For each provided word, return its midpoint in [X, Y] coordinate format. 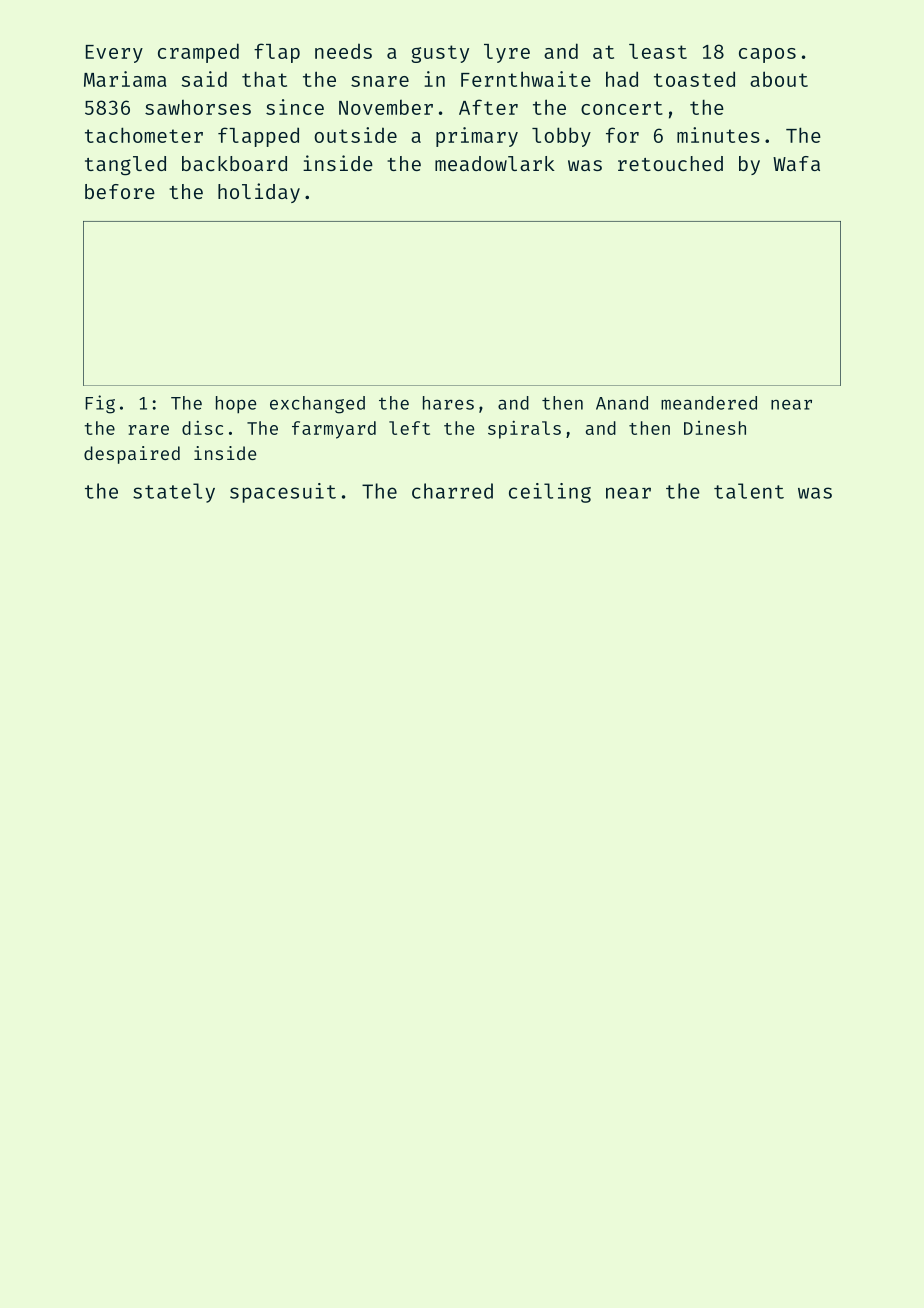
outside [355, 135]
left [409, 428]
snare [380, 81]
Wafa [796, 163]
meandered [709, 403]
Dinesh [715, 428]
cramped [198, 53]
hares [448, 403]
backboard [234, 163]
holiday [259, 193]
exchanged [317, 405]
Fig [100, 404]
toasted [694, 79]
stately [174, 493]
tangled [125, 166]
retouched [670, 163]
